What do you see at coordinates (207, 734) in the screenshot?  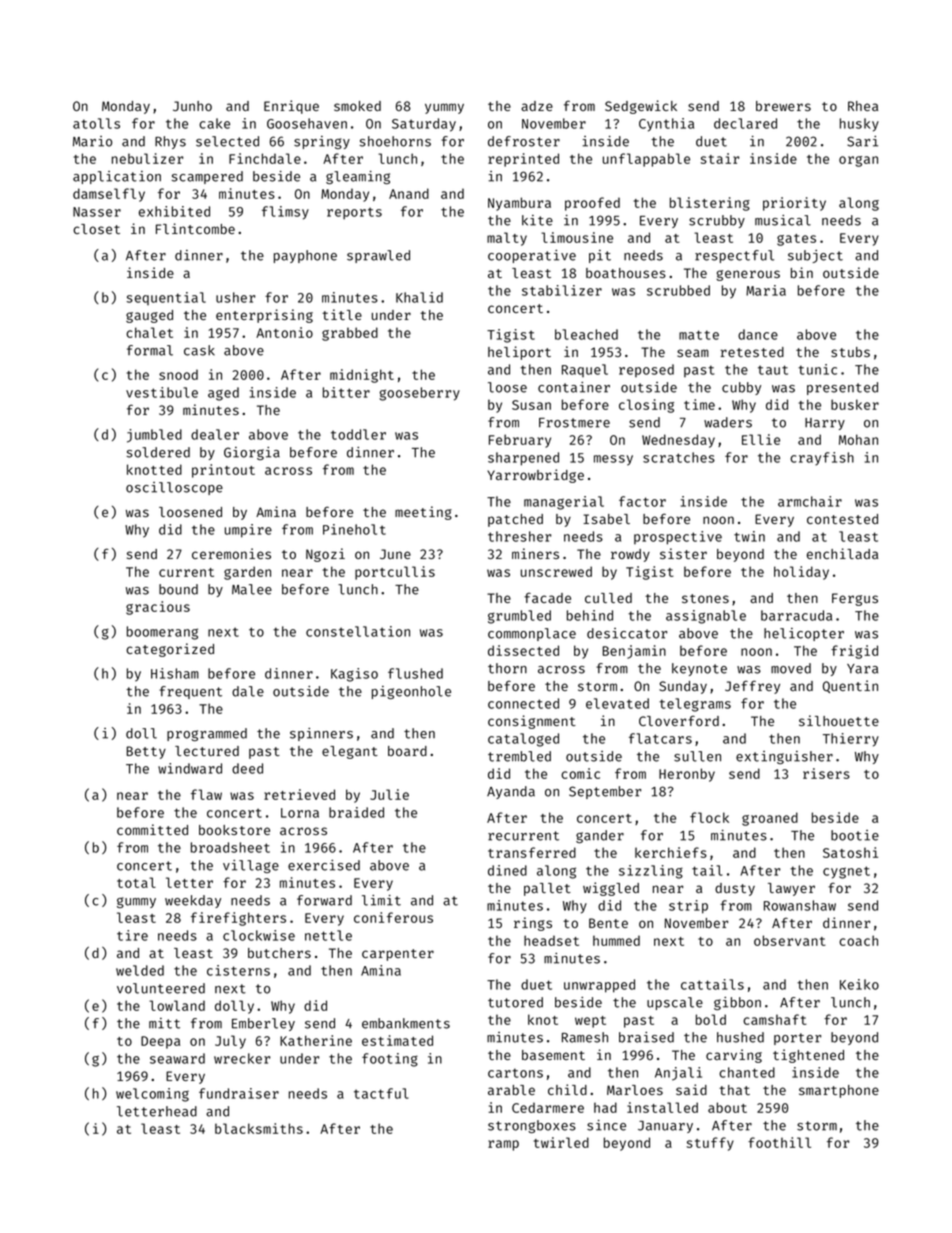 I see `programmed` at bounding box center [207, 734].
